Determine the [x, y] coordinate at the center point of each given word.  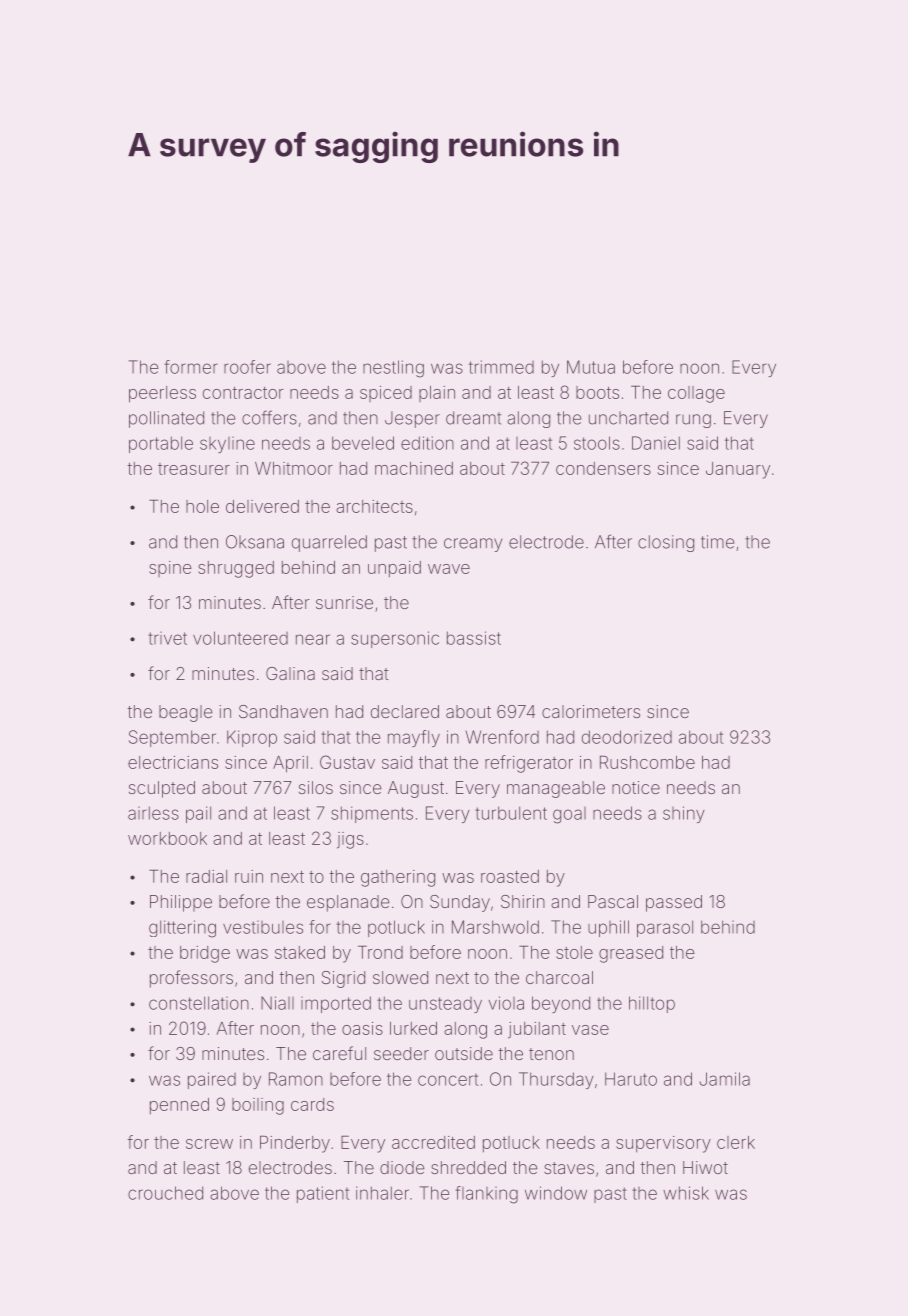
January [738, 470]
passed [674, 903]
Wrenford [502, 737]
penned [179, 1106]
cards [312, 1104]
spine [170, 569]
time [717, 542]
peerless [162, 394]
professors [191, 979]
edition [427, 443]
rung [693, 421]
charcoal [559, 977]
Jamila [725, 1079]
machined [414, 468]
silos [316, 787]
